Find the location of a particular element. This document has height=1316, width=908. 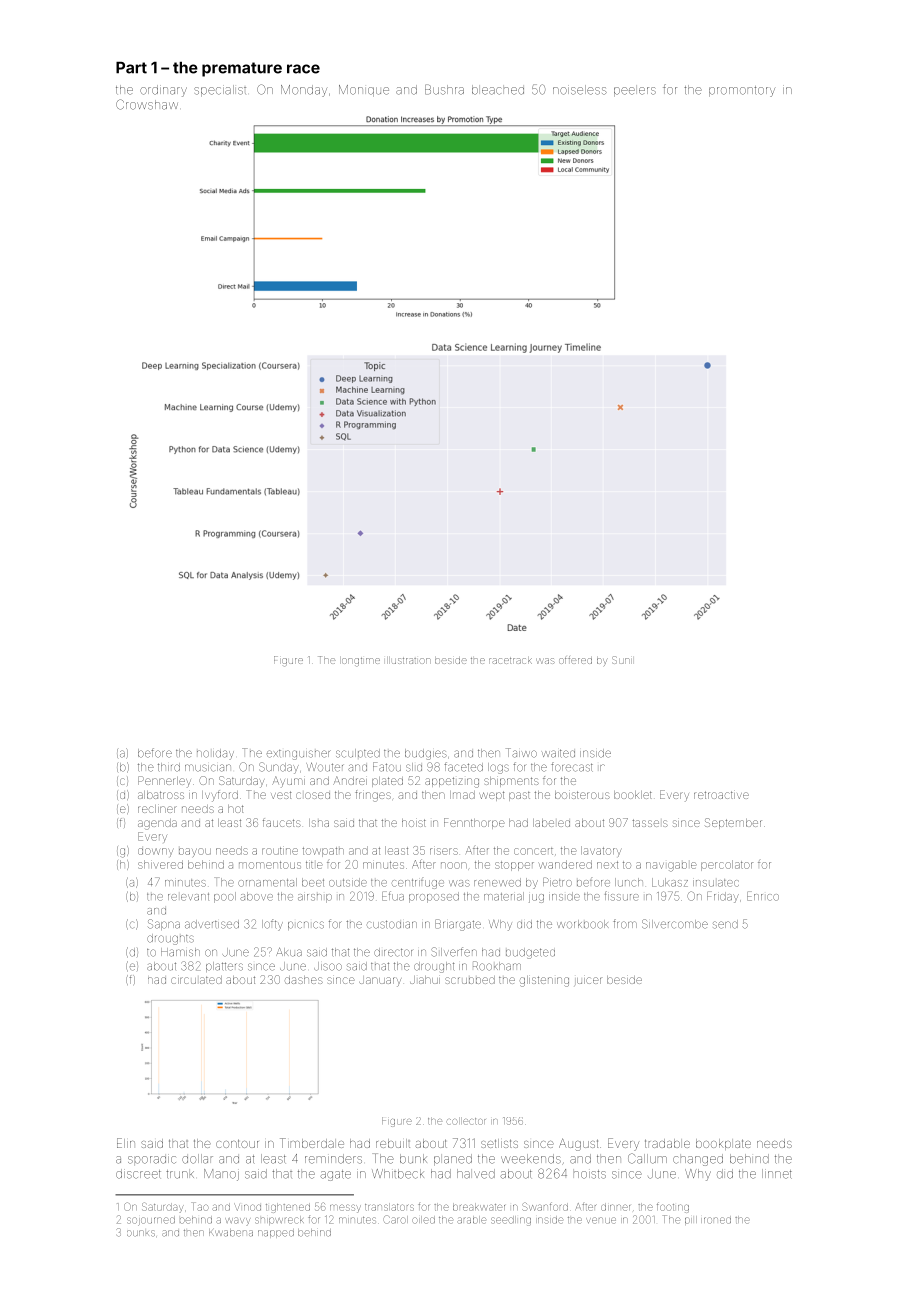

Monique is located at coordinates (364, 91).
